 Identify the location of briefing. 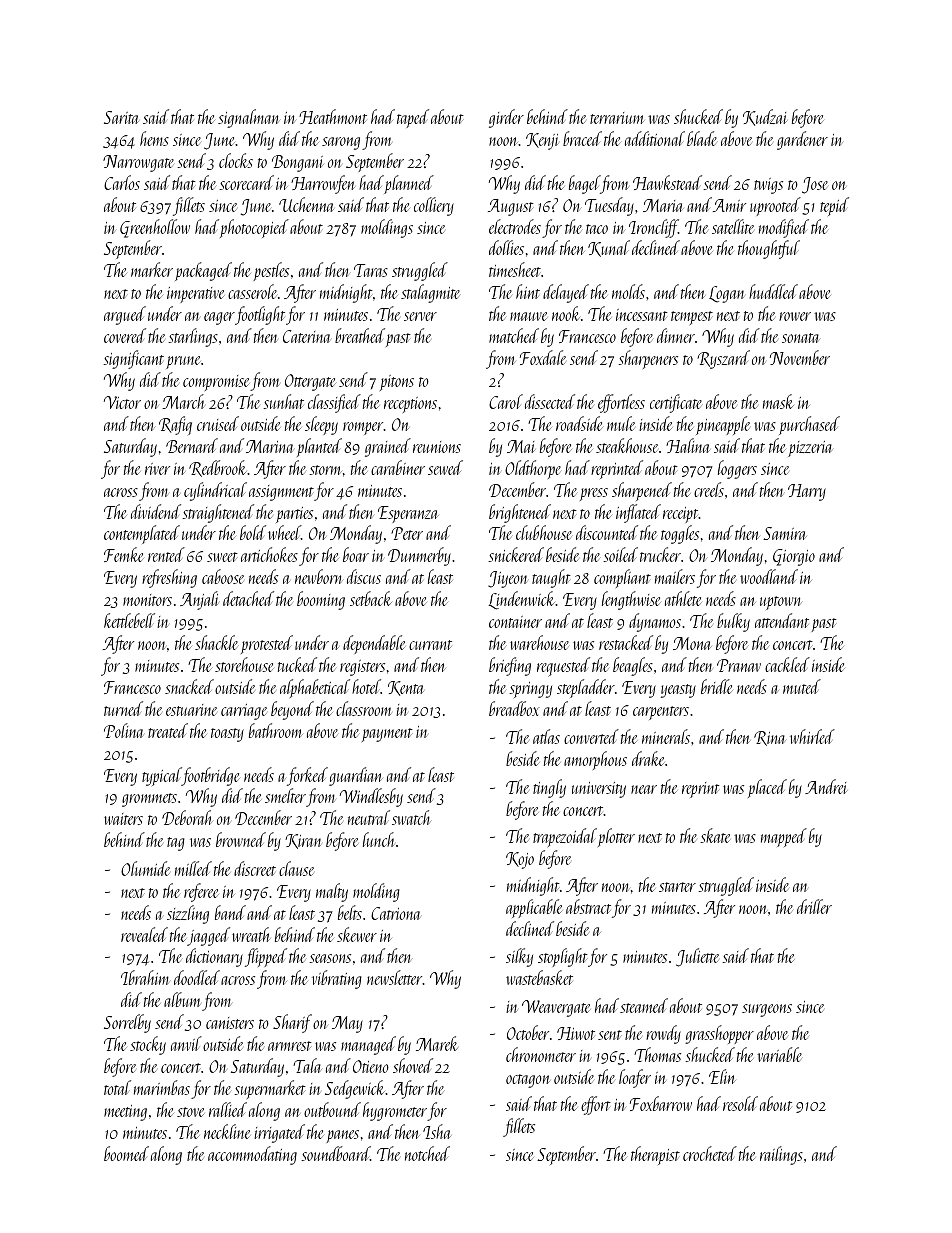
(510, 666).
